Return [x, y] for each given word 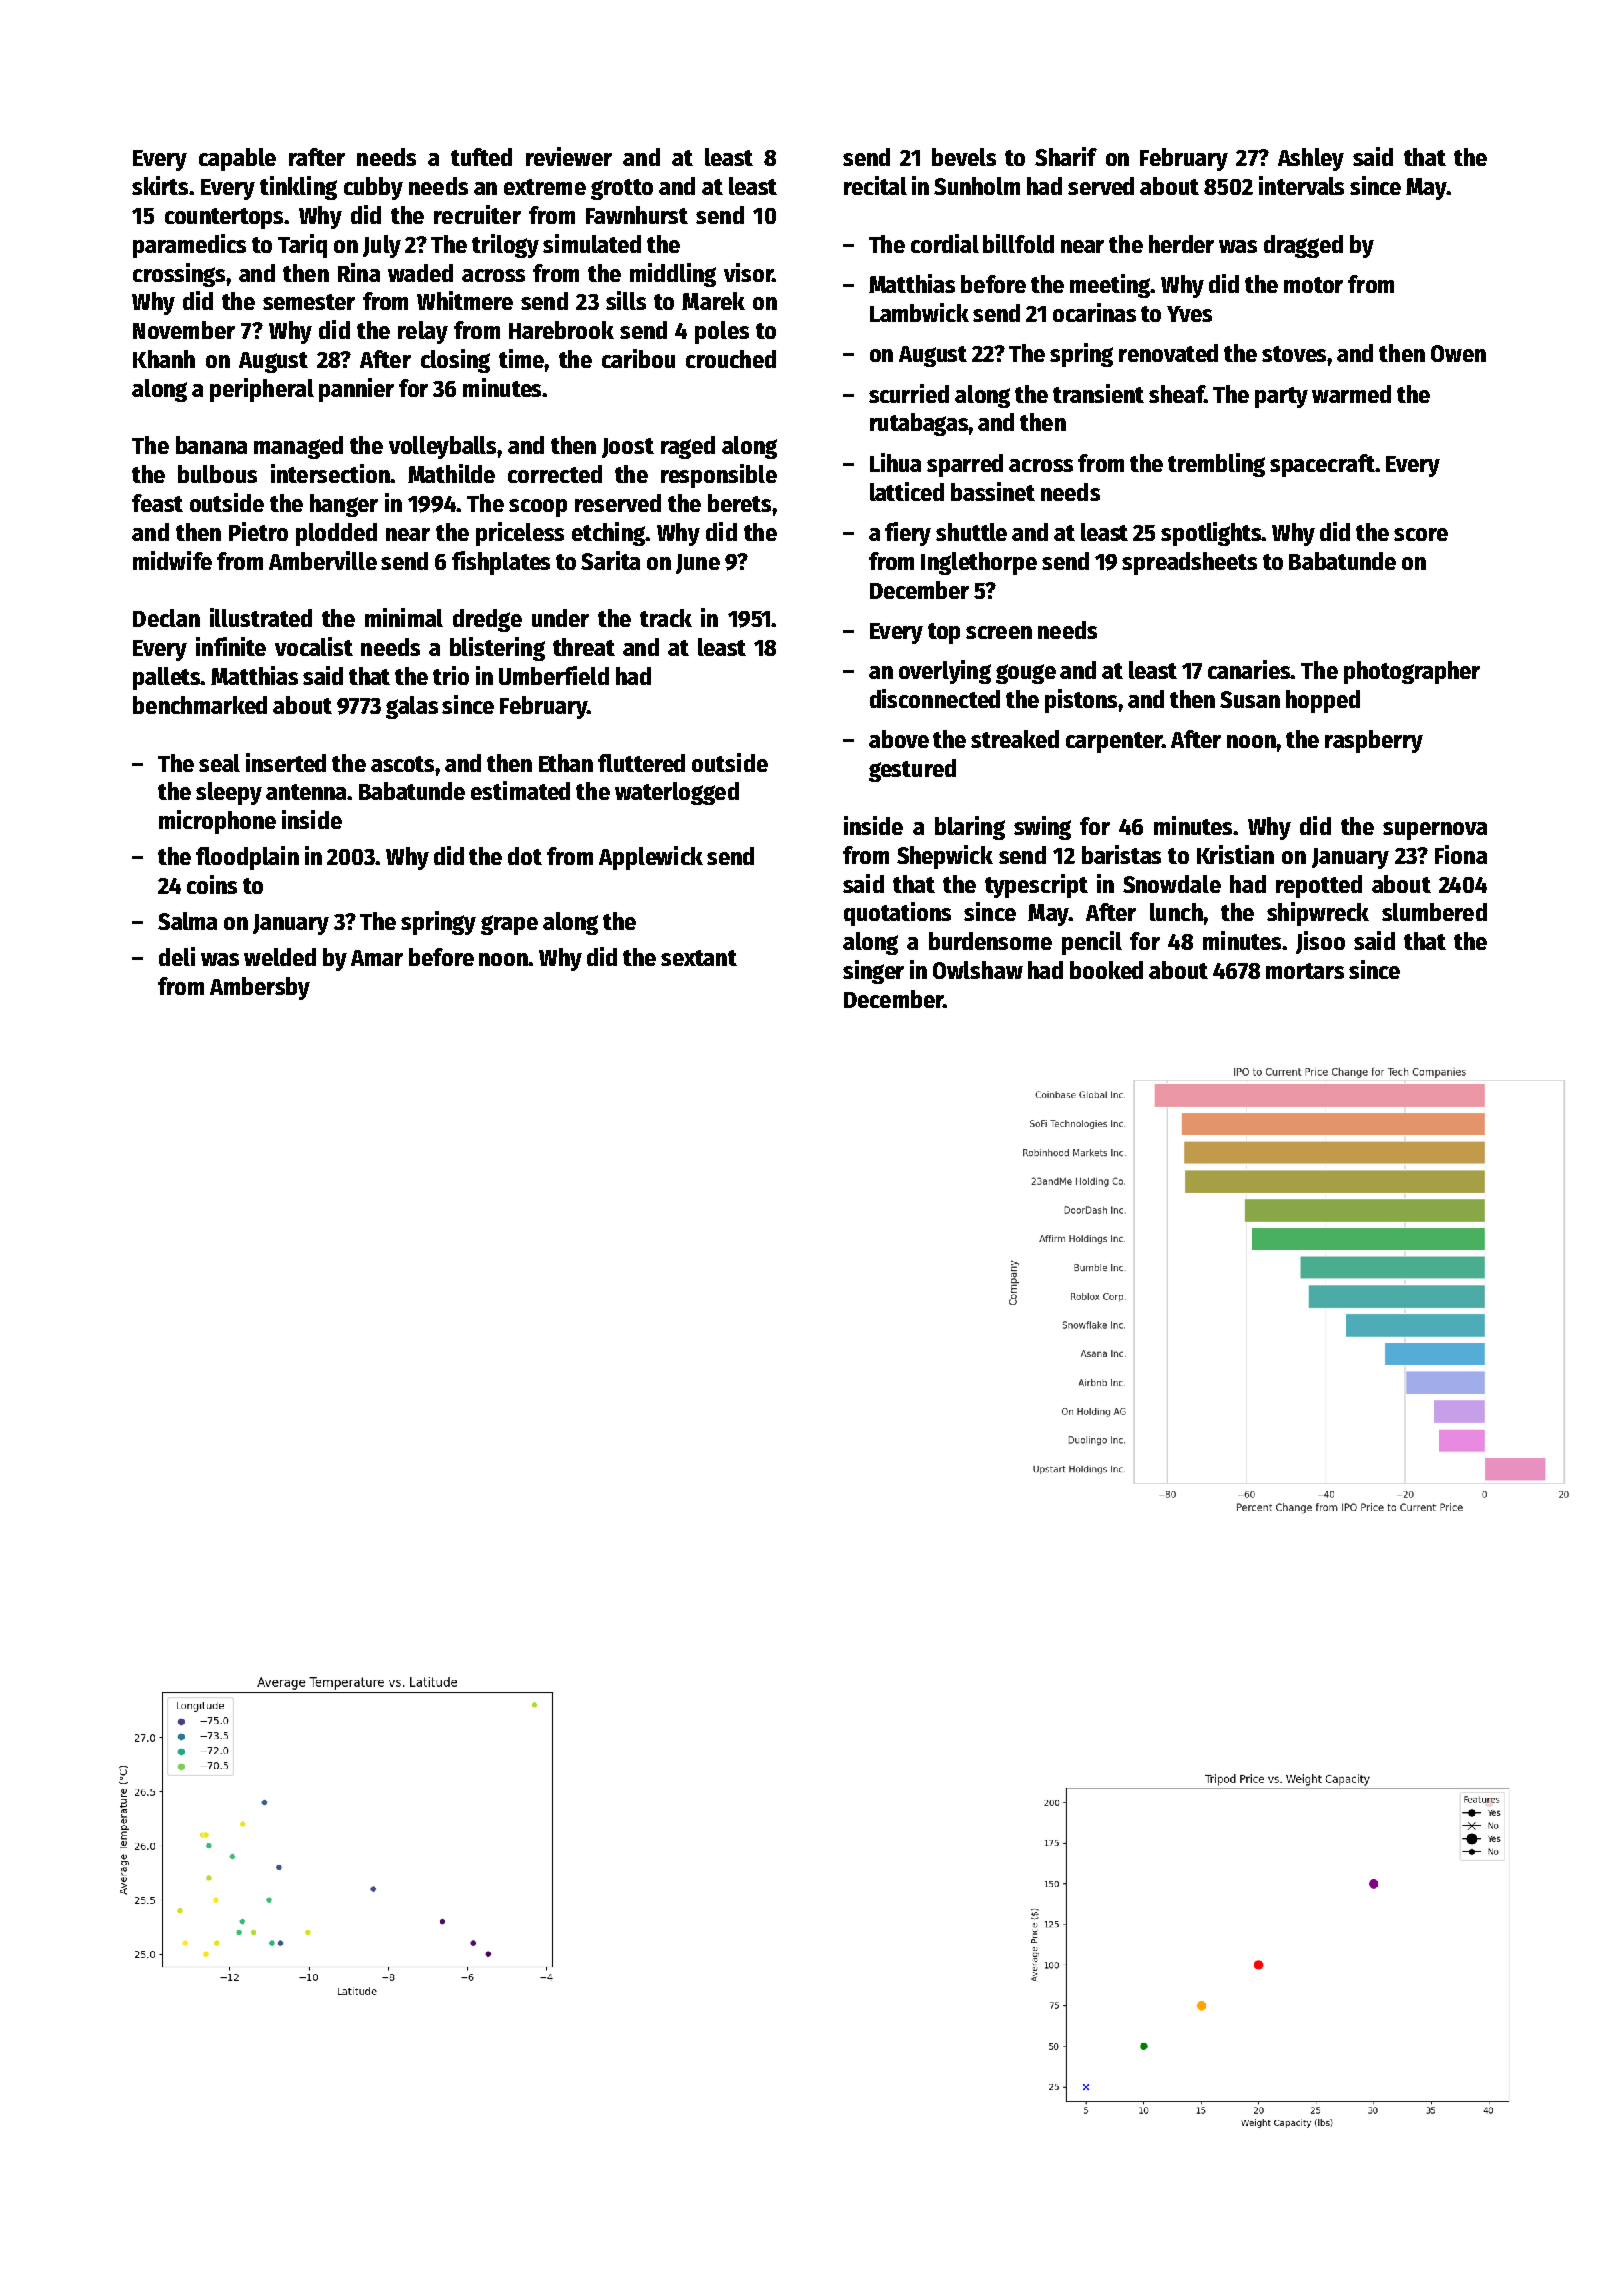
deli [177, 956]
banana [211, 445]
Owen [1458, 353]
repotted [1319, 886]
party [1281, 397]
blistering [497, 649]
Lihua [895, 462]
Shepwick [945, 857]
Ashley [1311, 159]
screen [999, 632]
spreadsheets [1189, 563]
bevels [964, 157]
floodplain [247, 858]
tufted [481, 157]
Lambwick [919, 312]
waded [420, 273]
